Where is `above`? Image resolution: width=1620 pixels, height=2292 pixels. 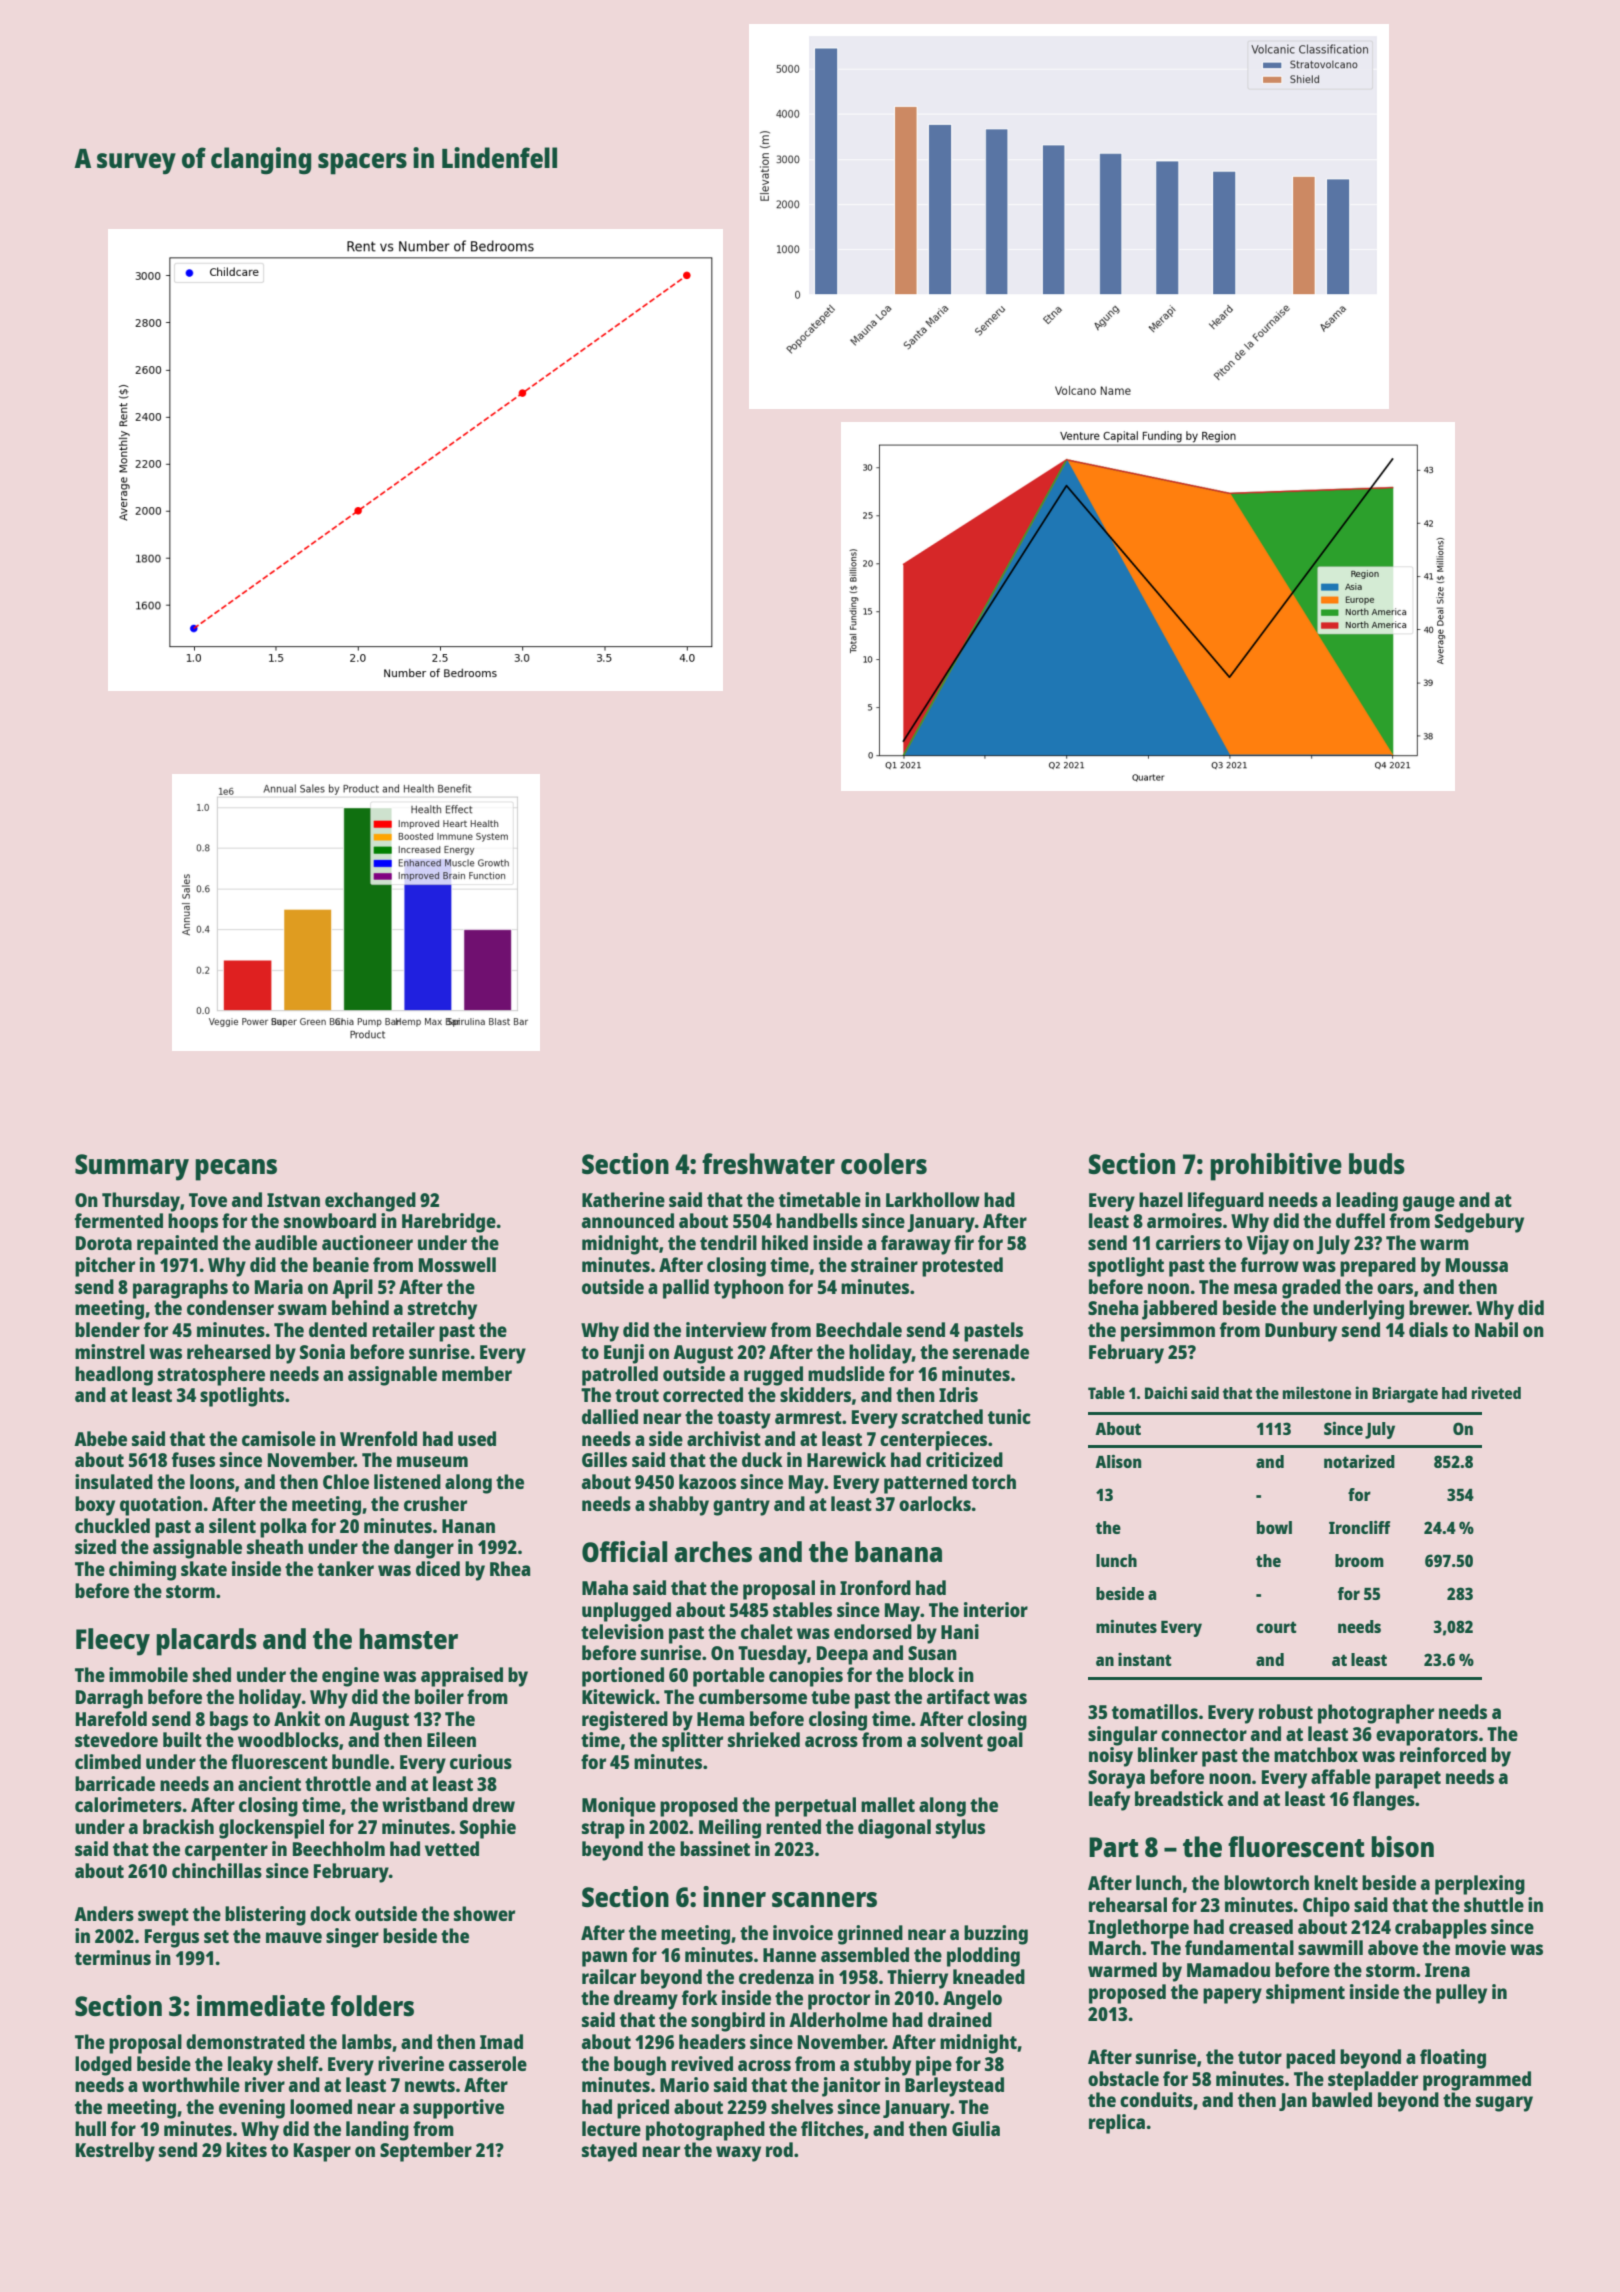
above is located at coordinates (1393, 1947).
